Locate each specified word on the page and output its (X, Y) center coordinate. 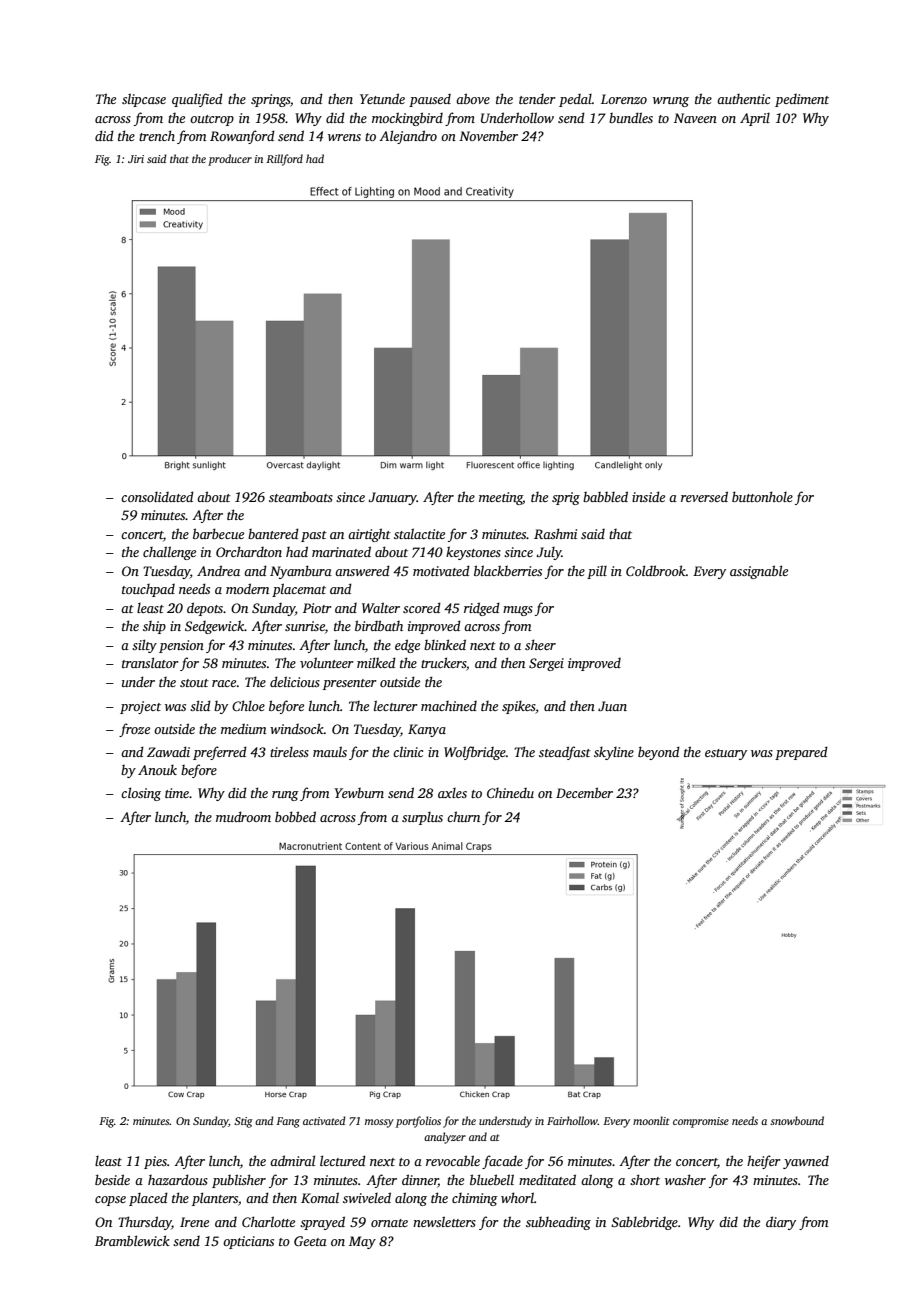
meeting (501, 498)
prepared (801, 753)
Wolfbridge (475, 753)
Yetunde (382, 98)
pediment (802, 100)
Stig (243, 1122)
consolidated (157, 496)
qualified (197, 100)
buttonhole (762, 496)
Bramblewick (132, 1240)
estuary (726, 754)
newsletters (444, 1221)
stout (194, 683)
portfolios (418, 1122)
